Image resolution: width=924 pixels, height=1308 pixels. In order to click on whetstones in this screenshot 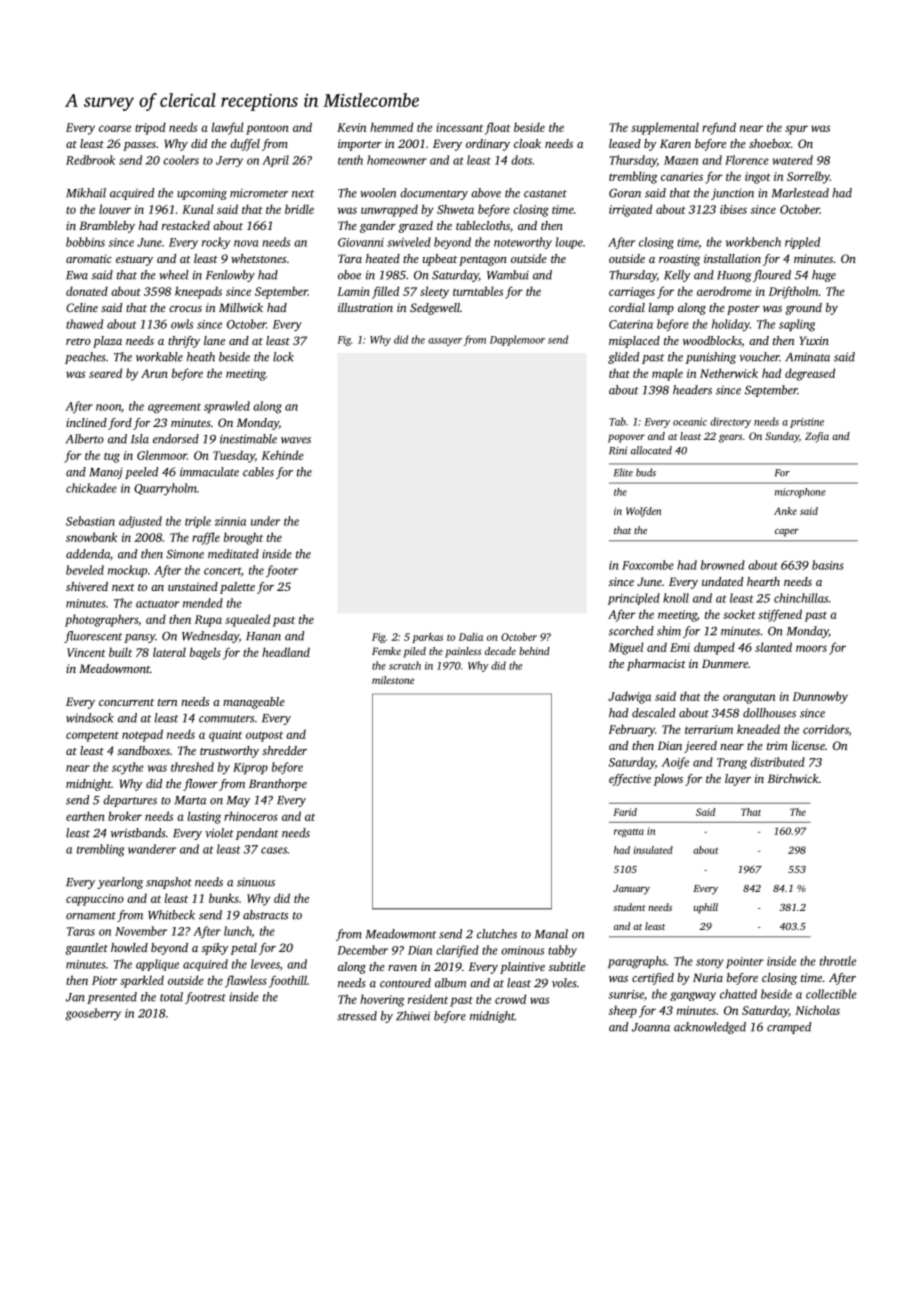, I will do `click(258, 258)`.
